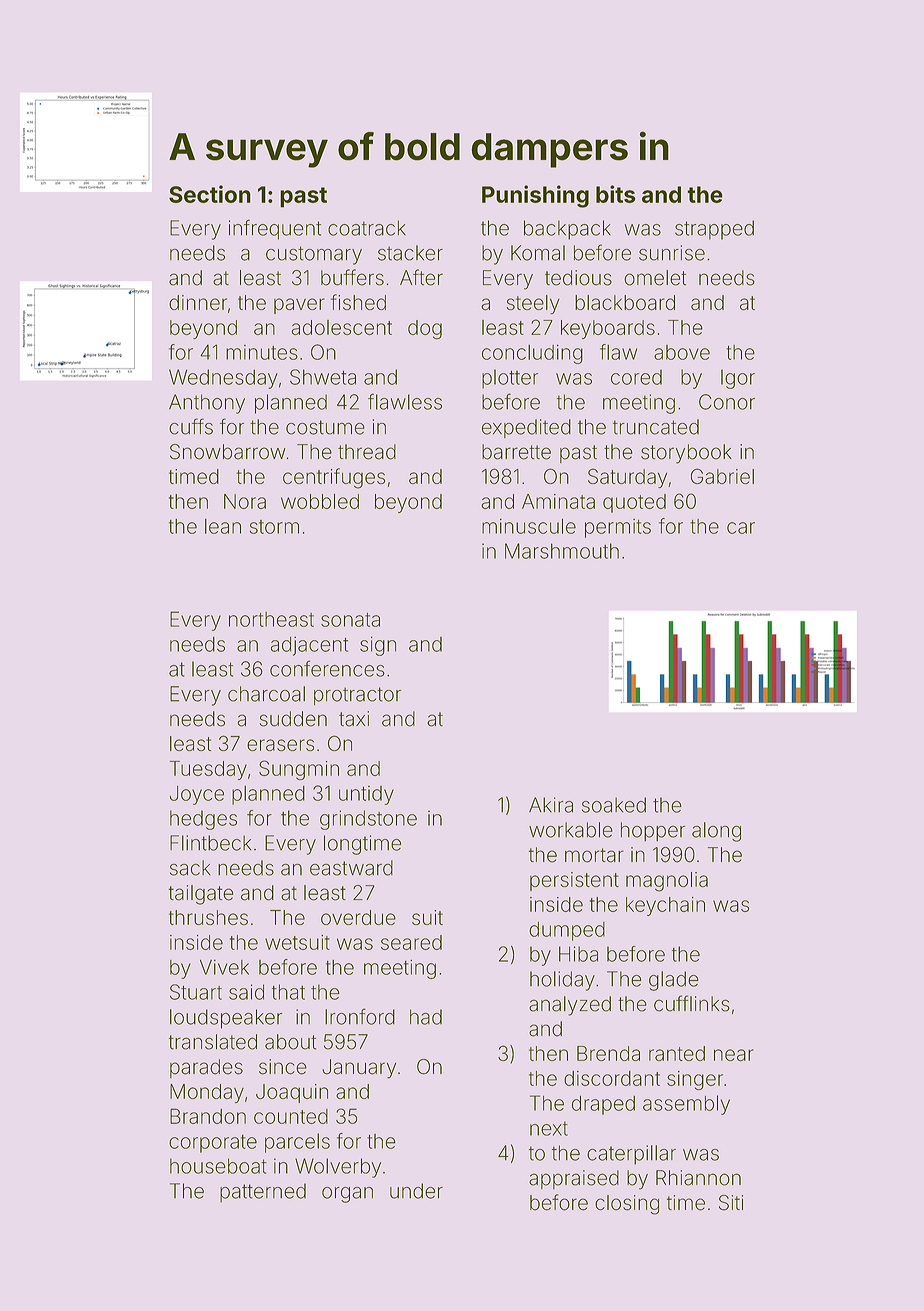  Describe the element at coordinates (367, 228) in the page. I see `coatrack` at that location.
